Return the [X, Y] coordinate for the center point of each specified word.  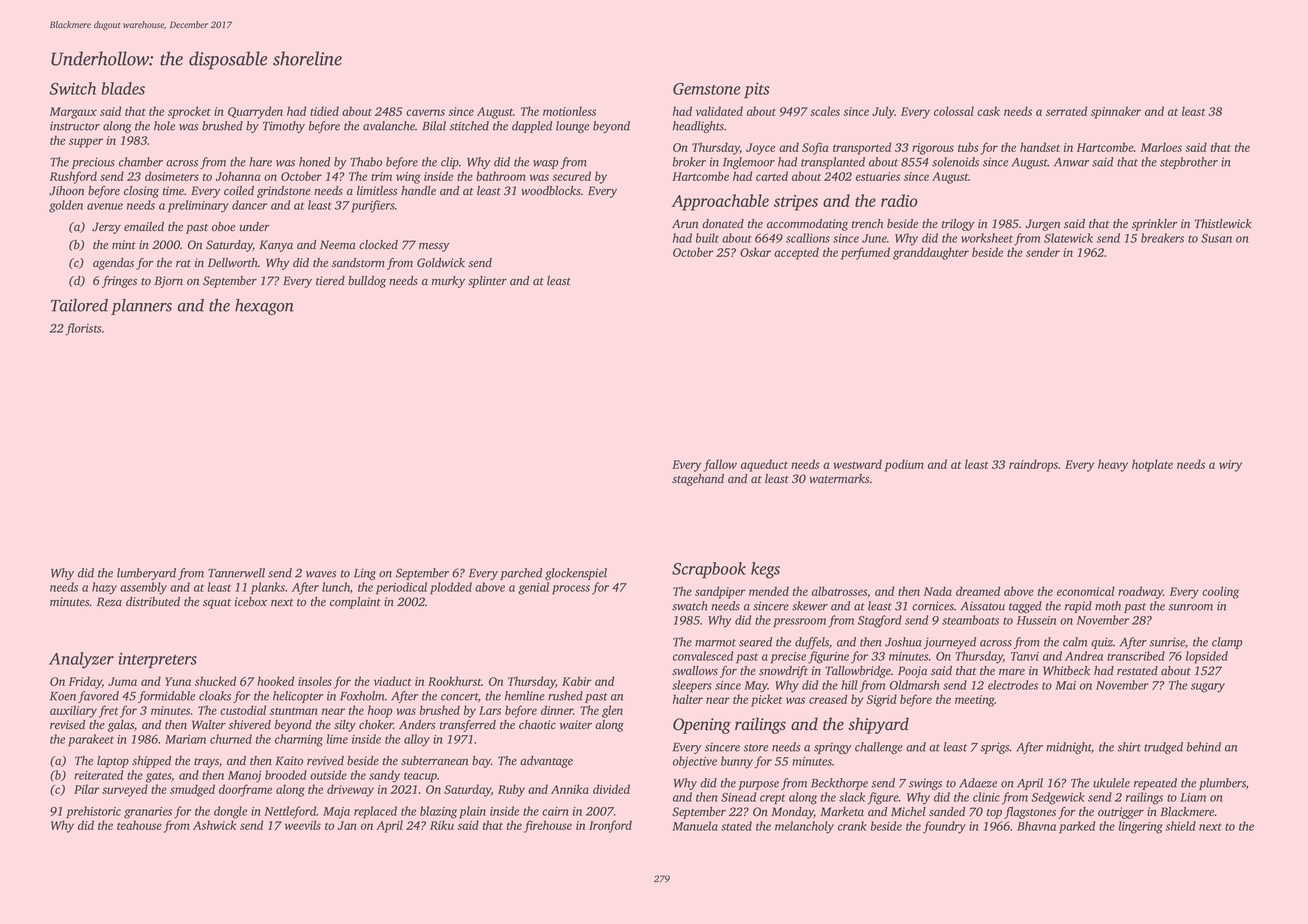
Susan [1216, 238]
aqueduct [764, 465]
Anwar [1071, 162]
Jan [347, 825]
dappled [532, 127]
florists [83, 329]
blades [123, 88]
